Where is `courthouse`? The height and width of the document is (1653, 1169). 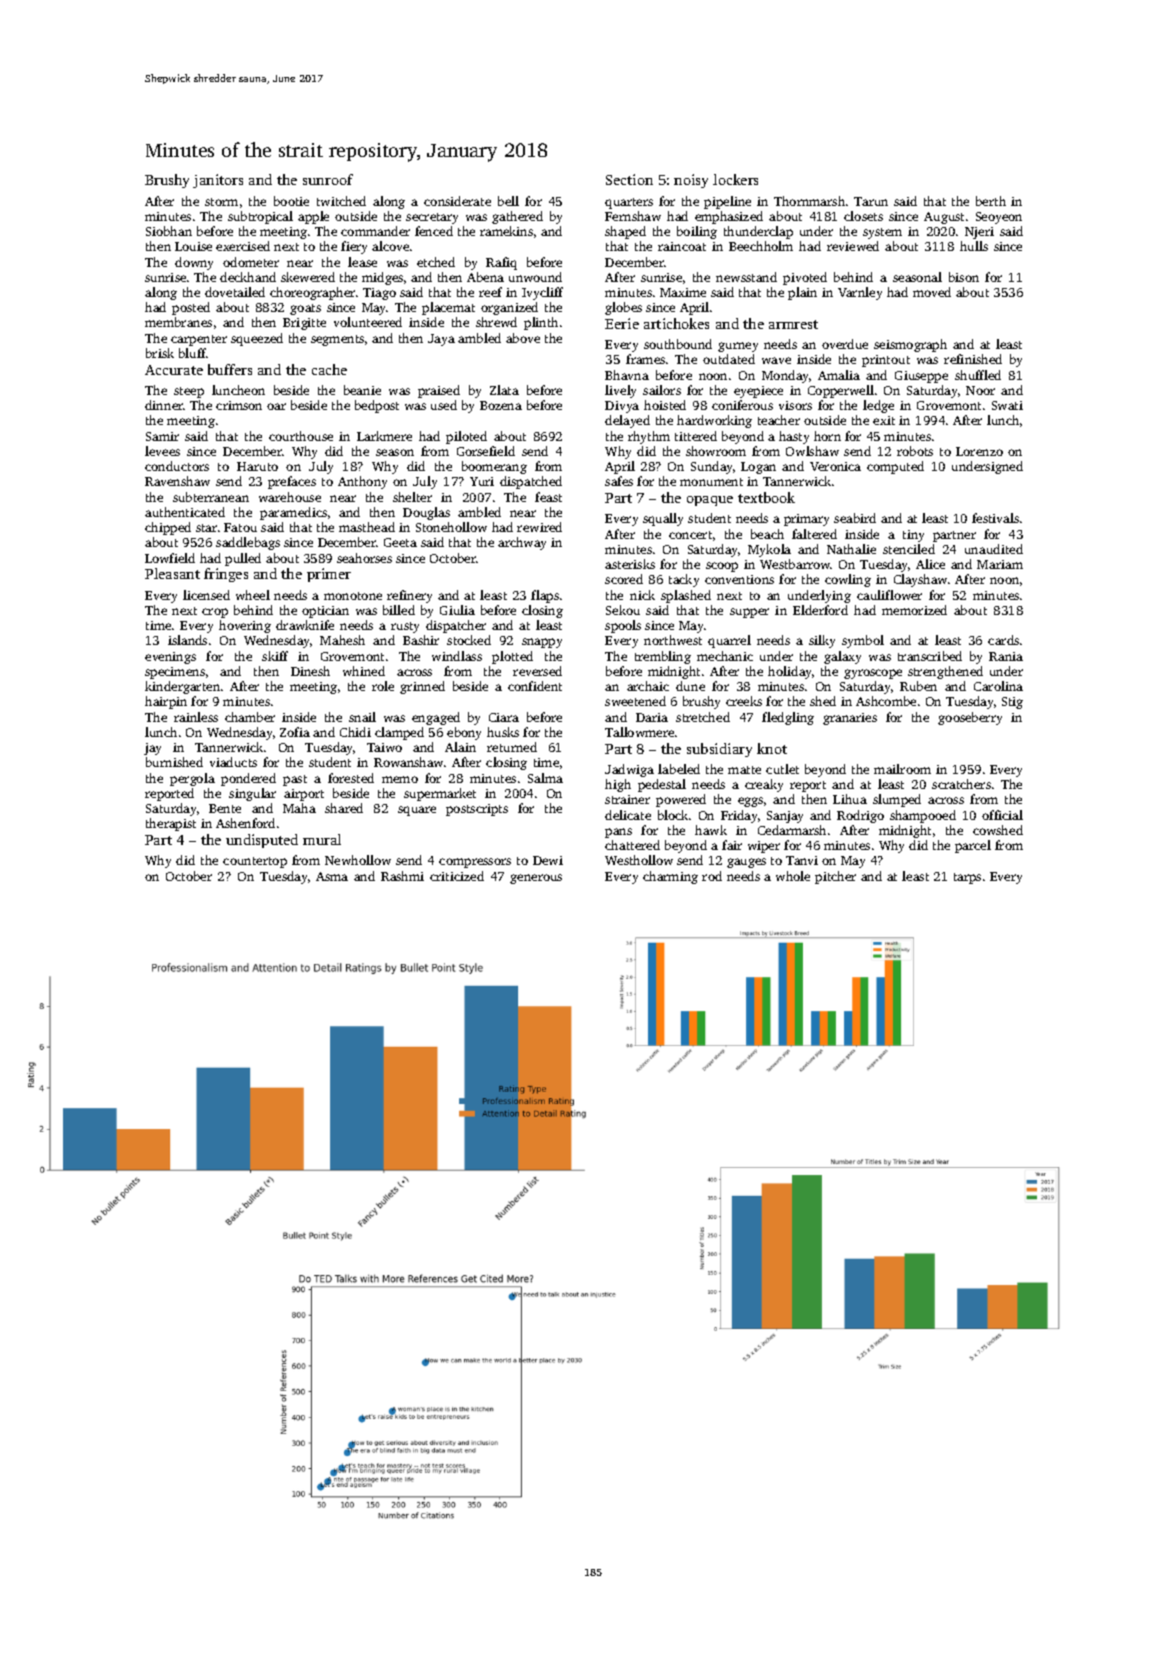
courthouse is located at coordinates (301, 436).
